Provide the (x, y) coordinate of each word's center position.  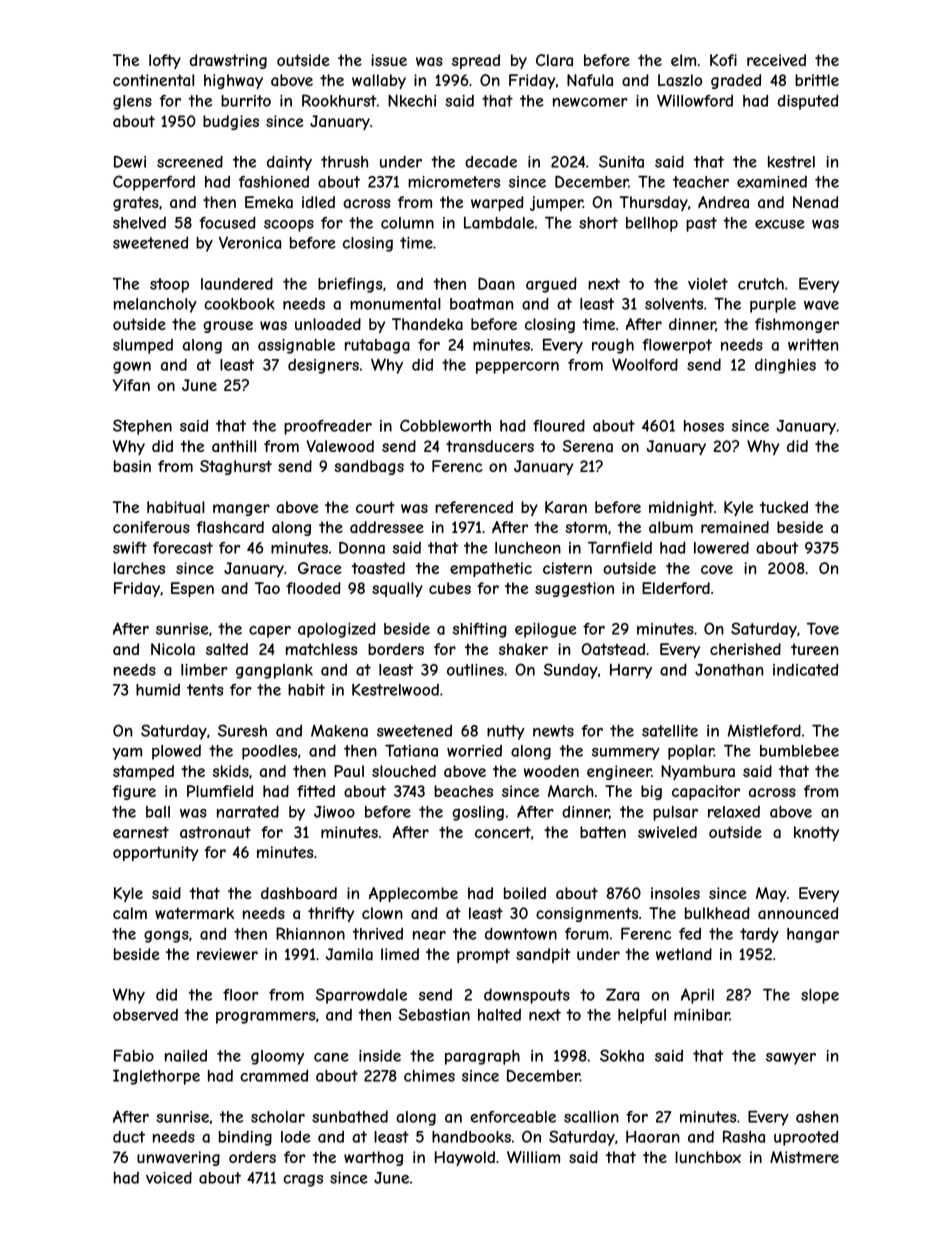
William (533, 1157)
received (776, 60)
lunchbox (708, 1157)
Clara (554, 60)
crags (303, 1180)
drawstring (228, 61)
